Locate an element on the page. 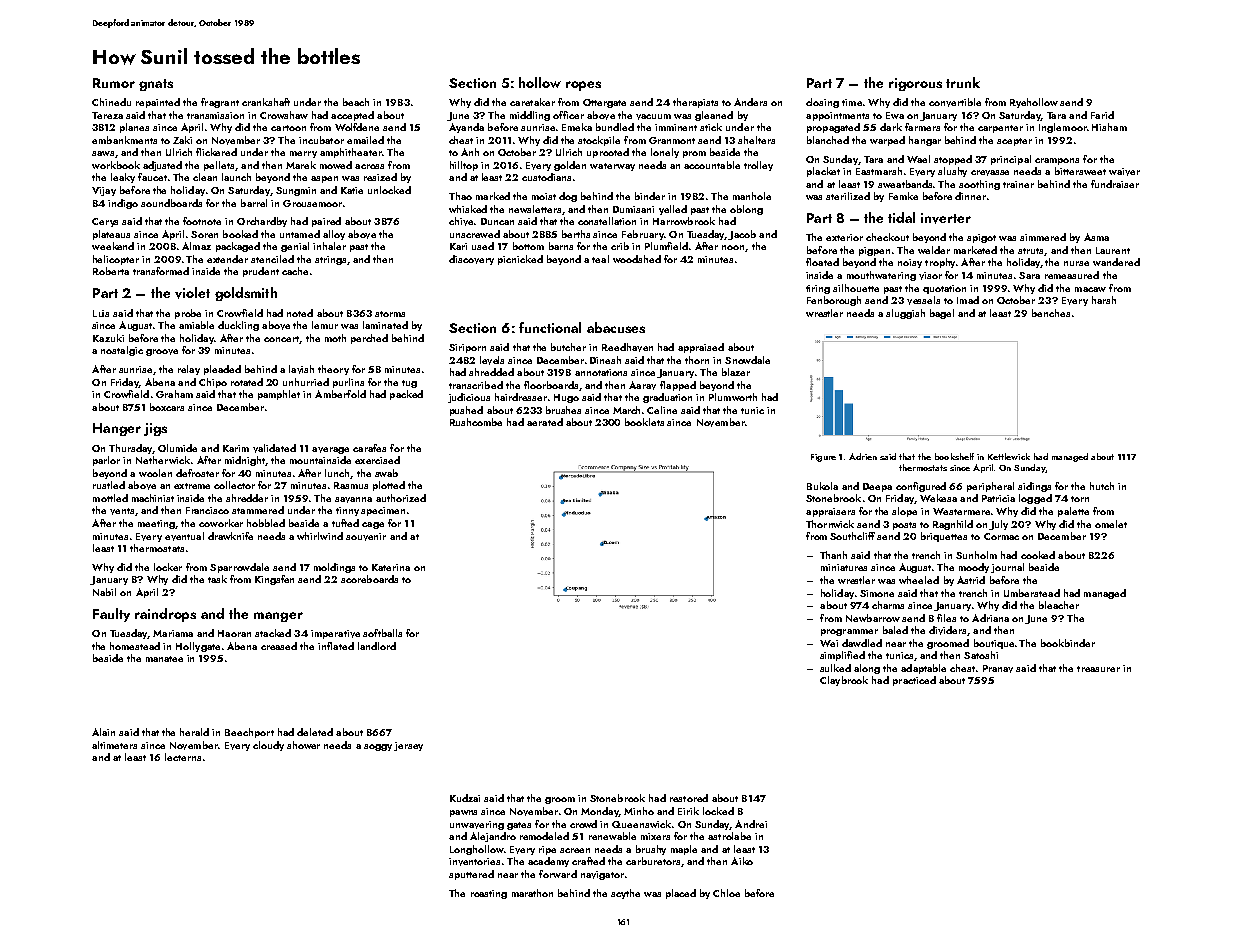  Adrien is located at coordinates (863, 456).
